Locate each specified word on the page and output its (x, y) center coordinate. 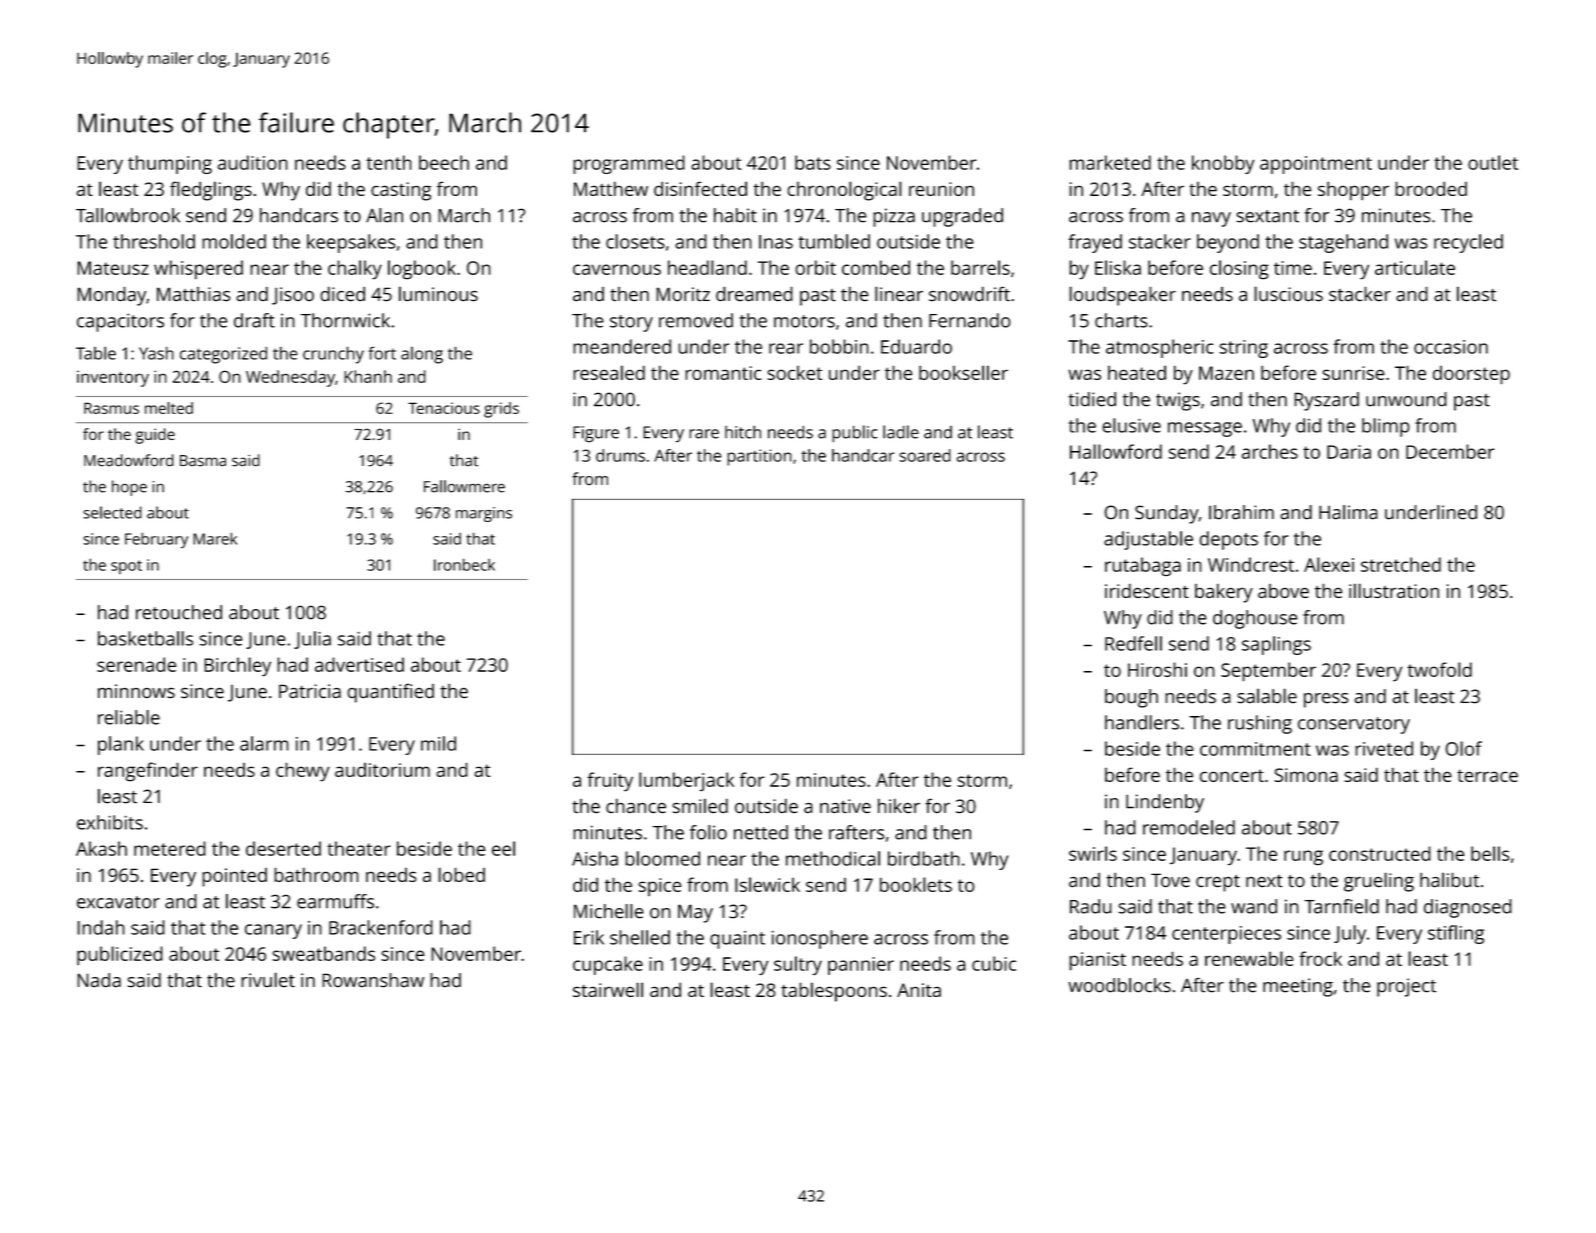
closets (635, 241)
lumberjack (686, 782)
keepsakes (351, 243)
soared (925, 455)
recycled (1468, 243)
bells (1490, 853)
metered (170, 848)
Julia (312, 640)
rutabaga (1143, 566)
